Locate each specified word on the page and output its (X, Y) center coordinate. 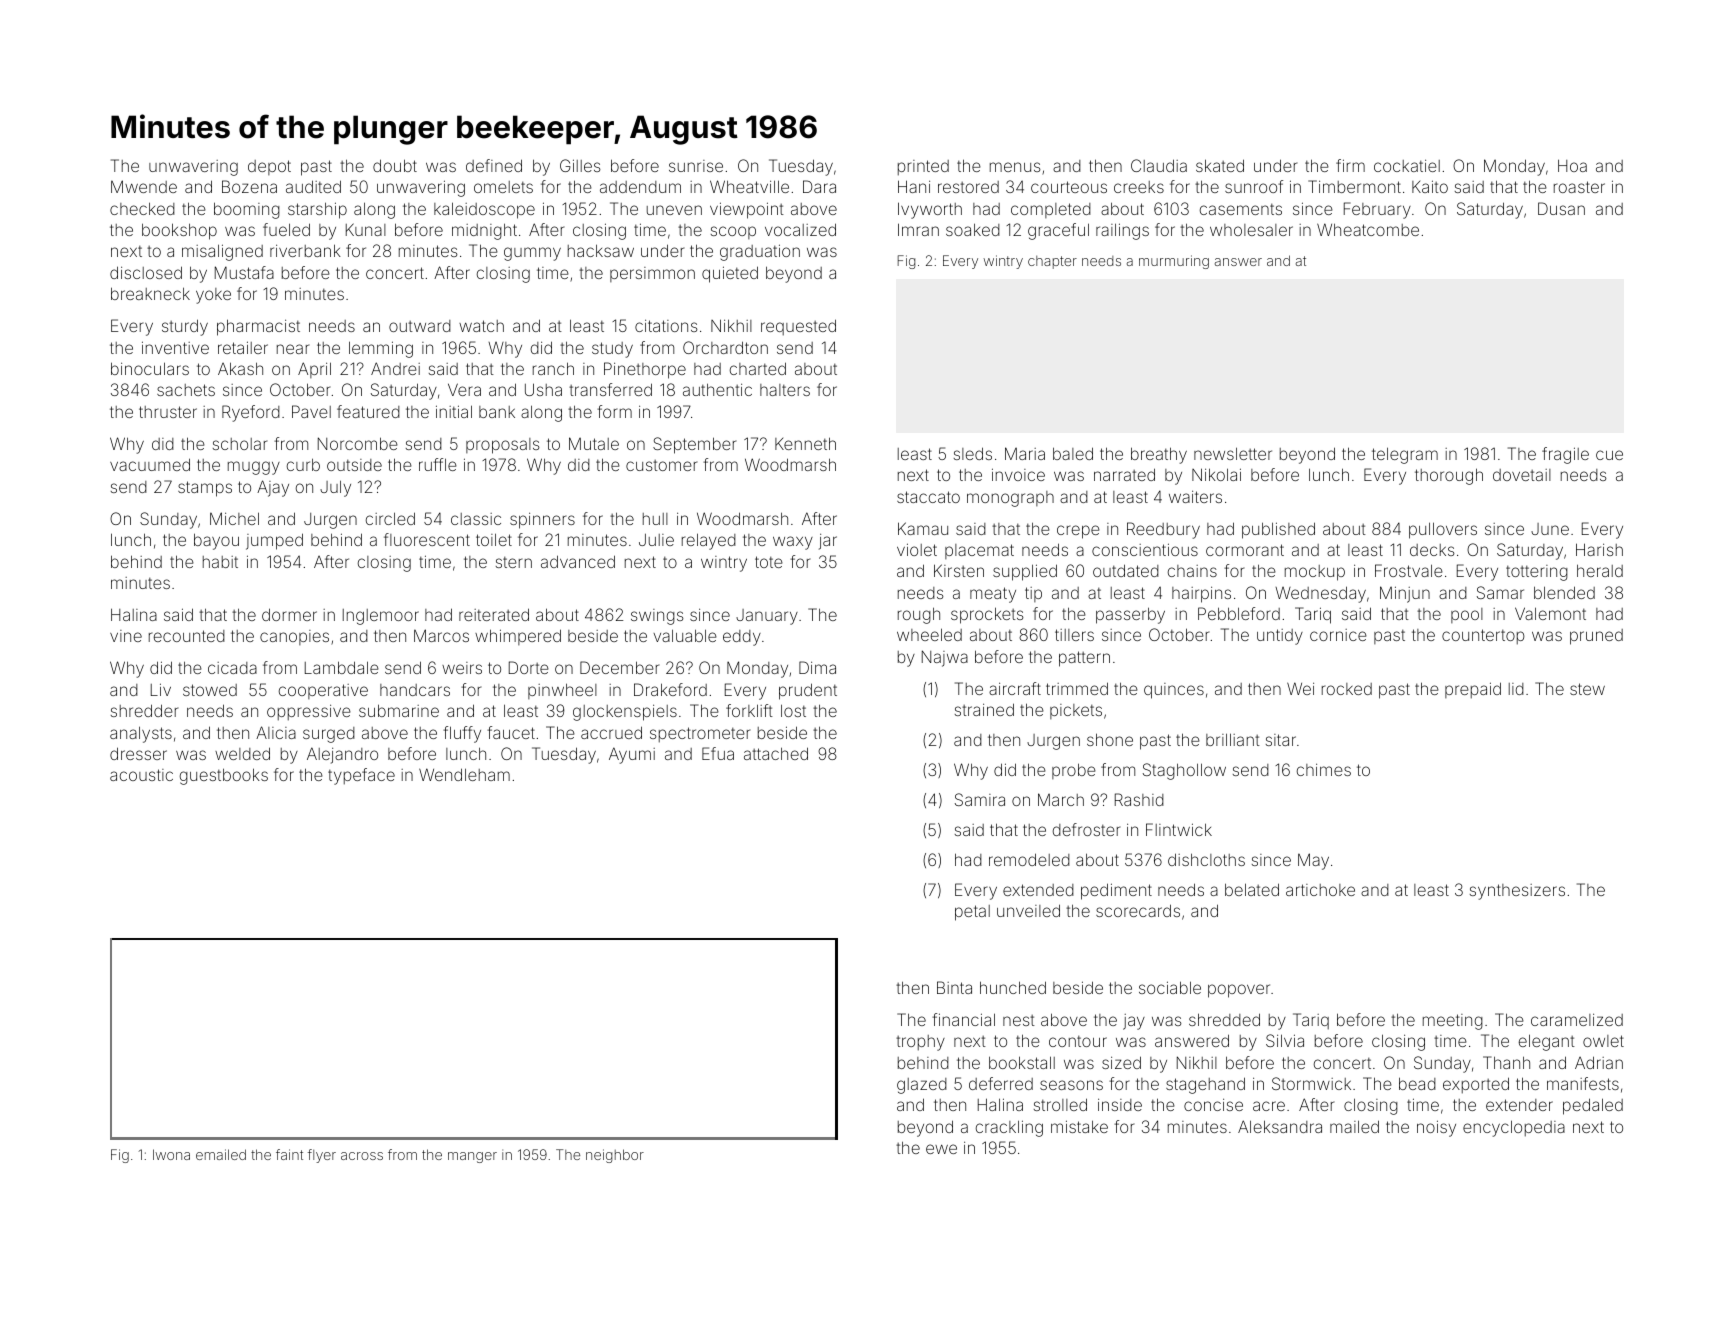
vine (126, 636)
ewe (941, 1149)
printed (923, 168)
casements (1241, 209)
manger (472, 1157)
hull (655, 519)
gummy (532, 254)
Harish (1599, 549)
